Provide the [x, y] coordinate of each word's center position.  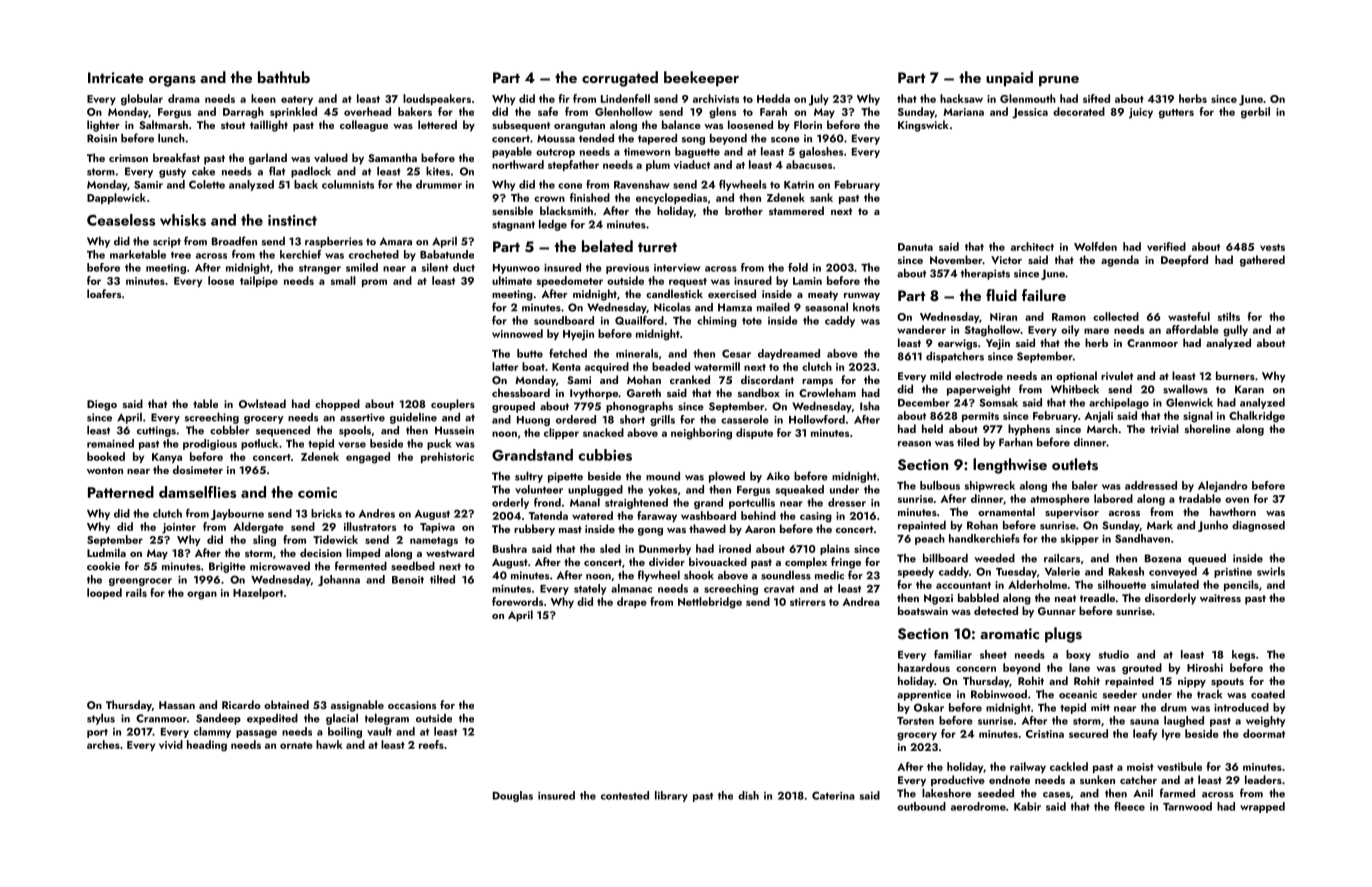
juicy [1141, 113]
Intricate [116, 77]
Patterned [121, 492]
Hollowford [817, 419]
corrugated [620, 79]
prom [374, 283]
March [1102, 428]
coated [1268, 694]
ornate [296, 745]
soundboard [564, 320]
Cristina [1045, 734]
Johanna [339, 580]
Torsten [915, 721]
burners [1235, 375]
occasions [412, 705]
